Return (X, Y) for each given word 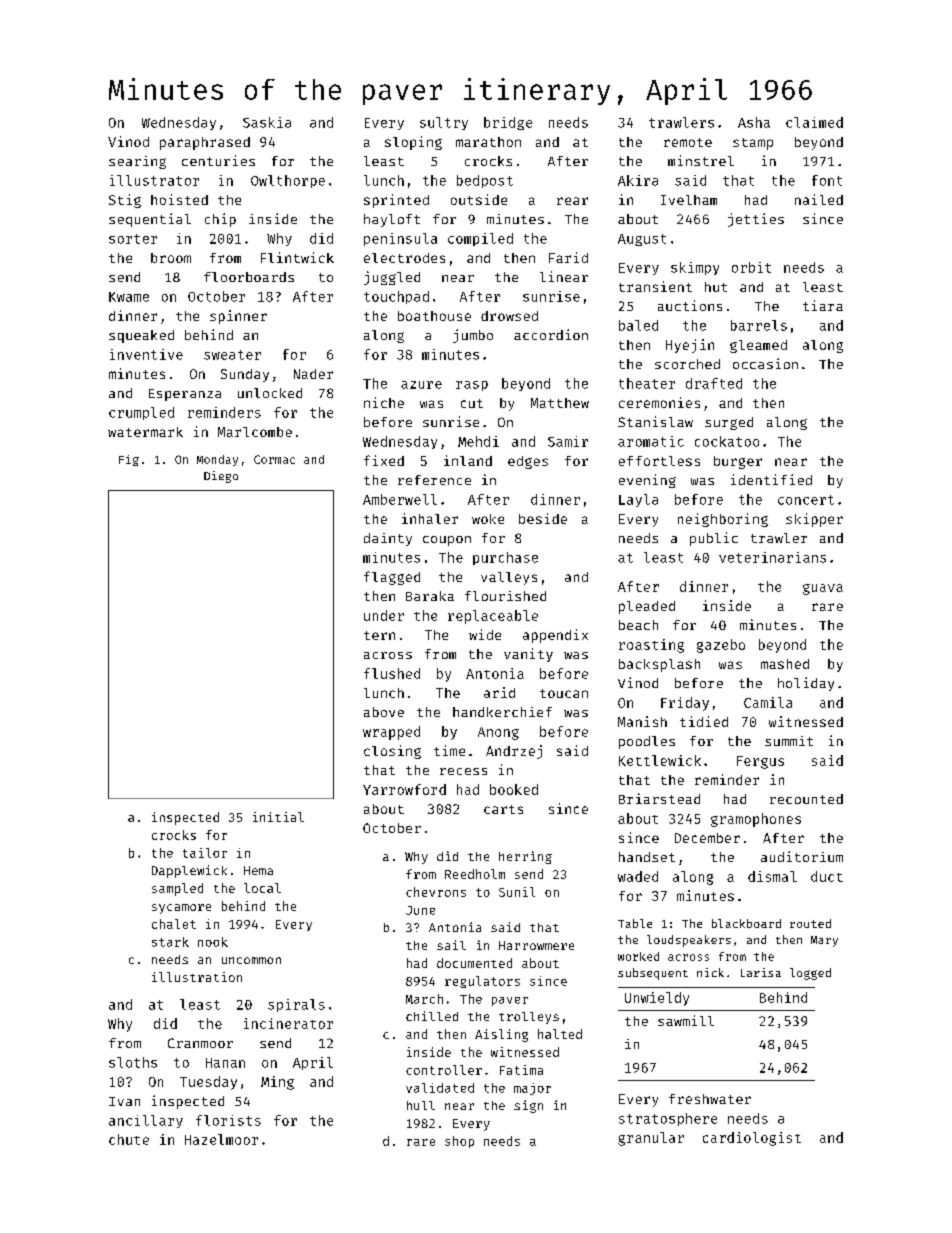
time (449, 750)
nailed (819, 199)
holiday (806, 684)
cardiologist (752, 1139)
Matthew (560, 403)
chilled (432, 1016)
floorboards (249, 277)
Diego (221, 477)
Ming (277, 1083)
